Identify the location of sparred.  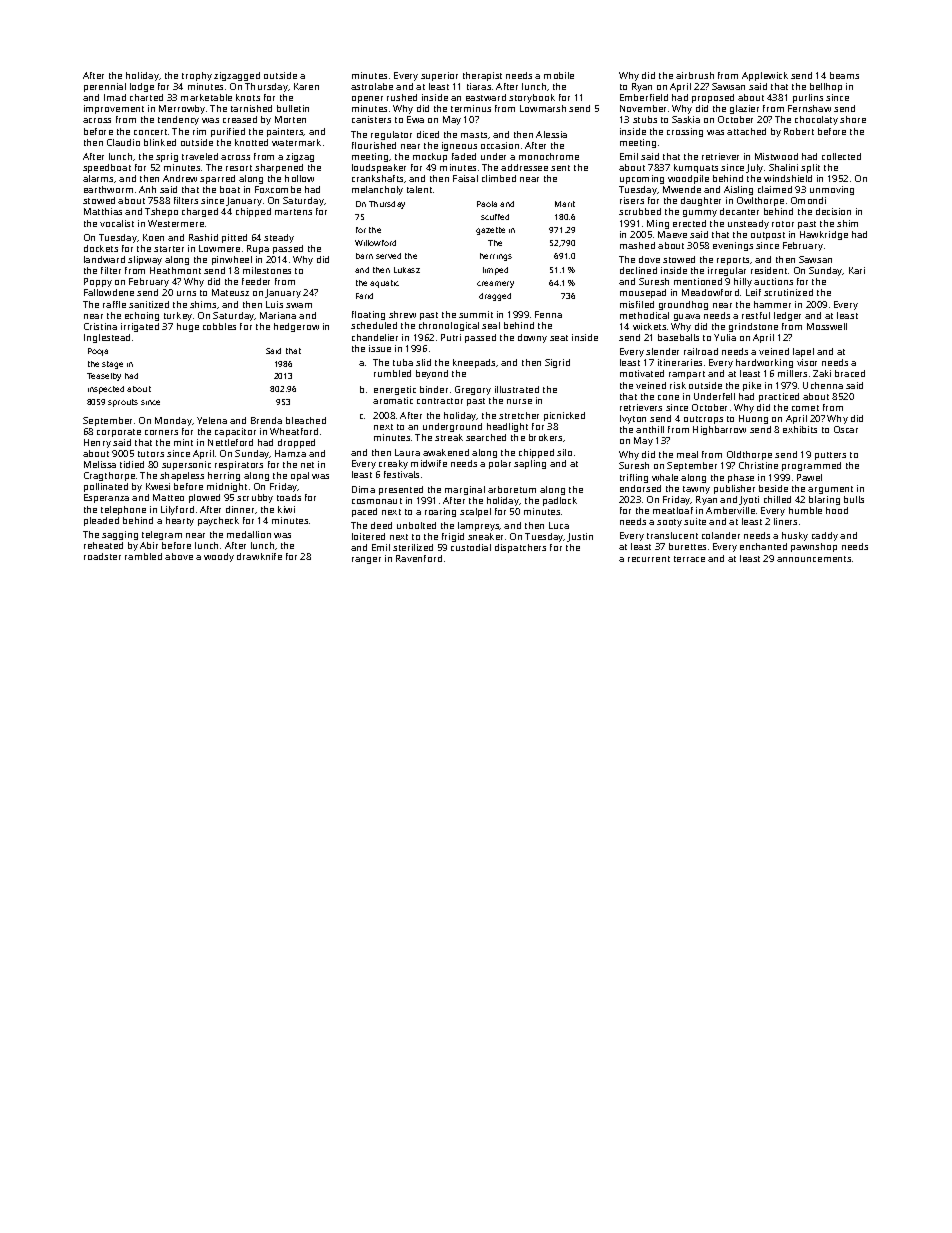
(217, 179).
